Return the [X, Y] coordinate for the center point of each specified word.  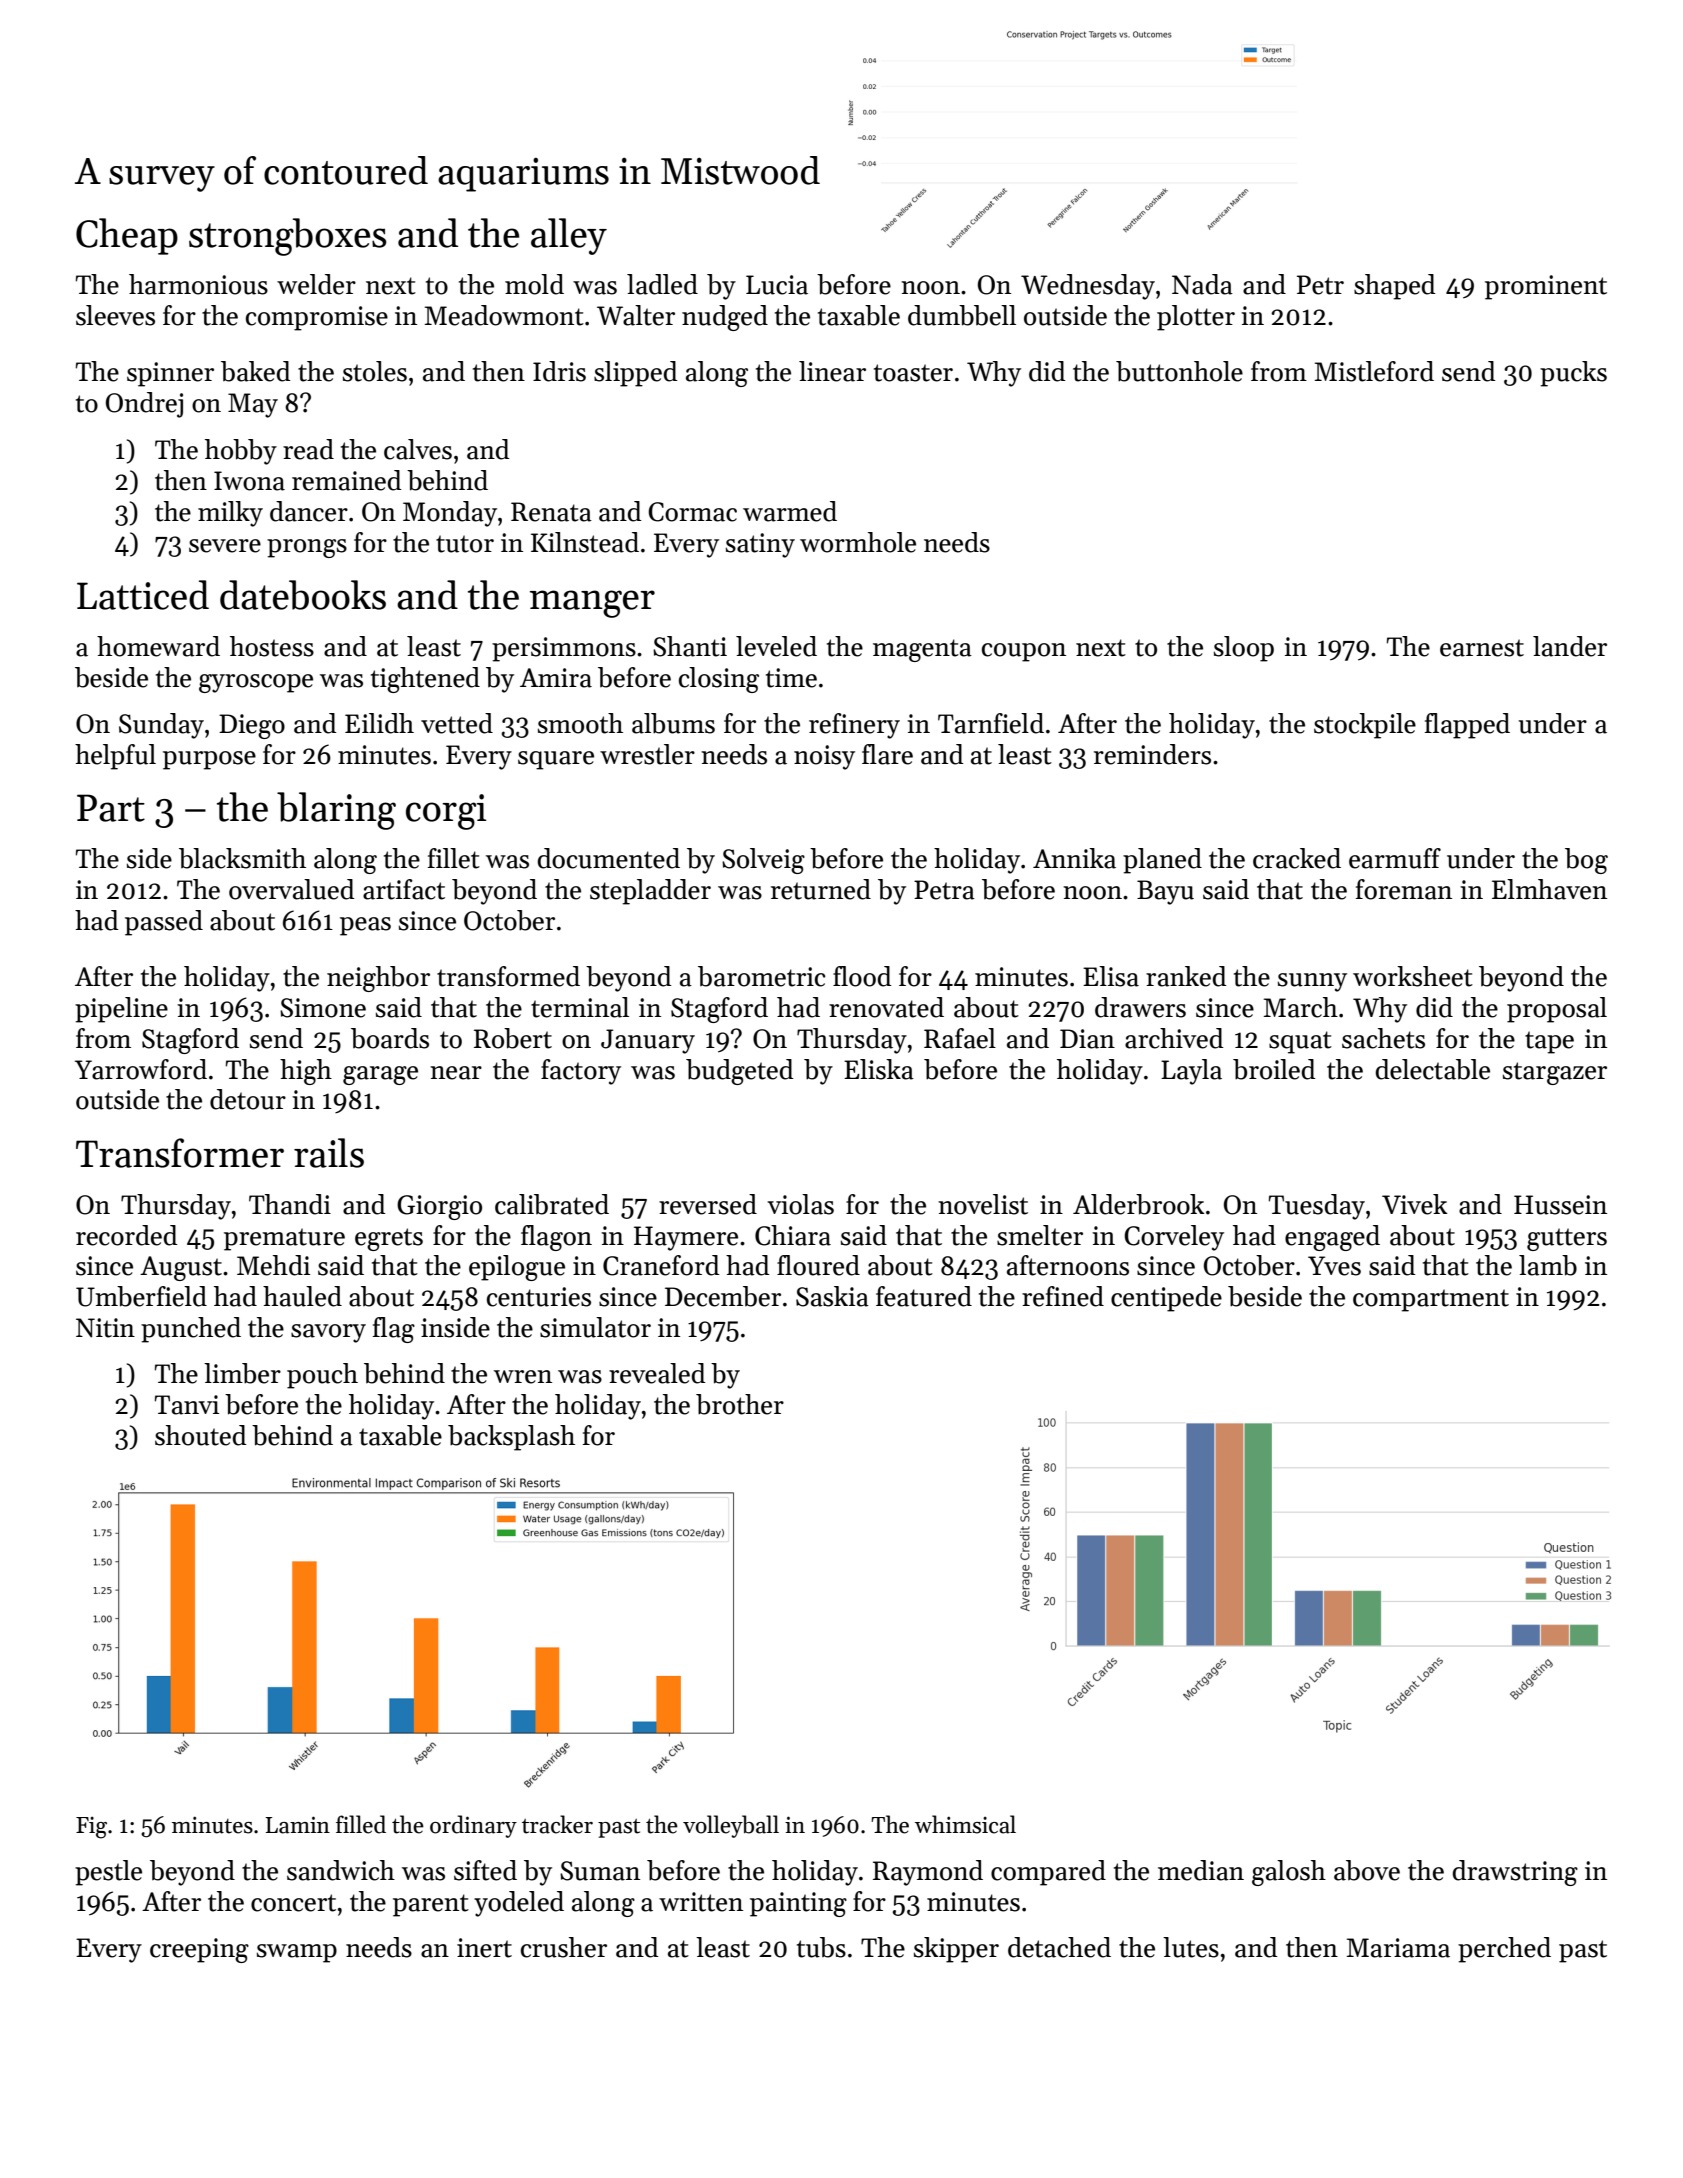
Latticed [143, 595]
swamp [297, 1953]
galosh [1289, 1873]
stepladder [650, 892]
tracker [557, 1824]
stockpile [1365, 726]
